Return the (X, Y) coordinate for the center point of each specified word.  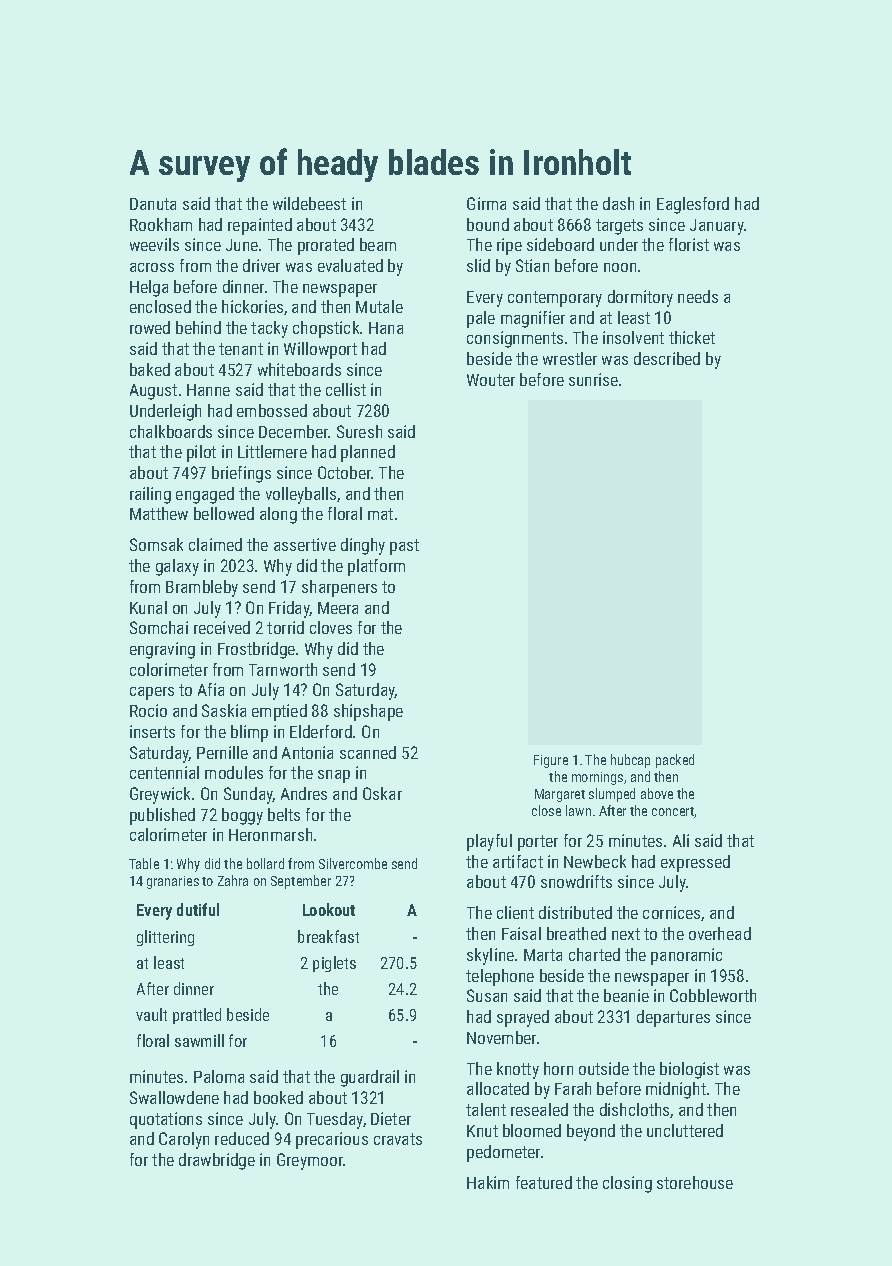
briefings (241, 474)
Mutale (379, 306)
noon (620, 267)
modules (234, 772)
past (404, 547)
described (667, 358)
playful (489, 842)
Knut (482, 1131)
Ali (681, 840)
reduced (242, 1138)
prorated (326, 246)
